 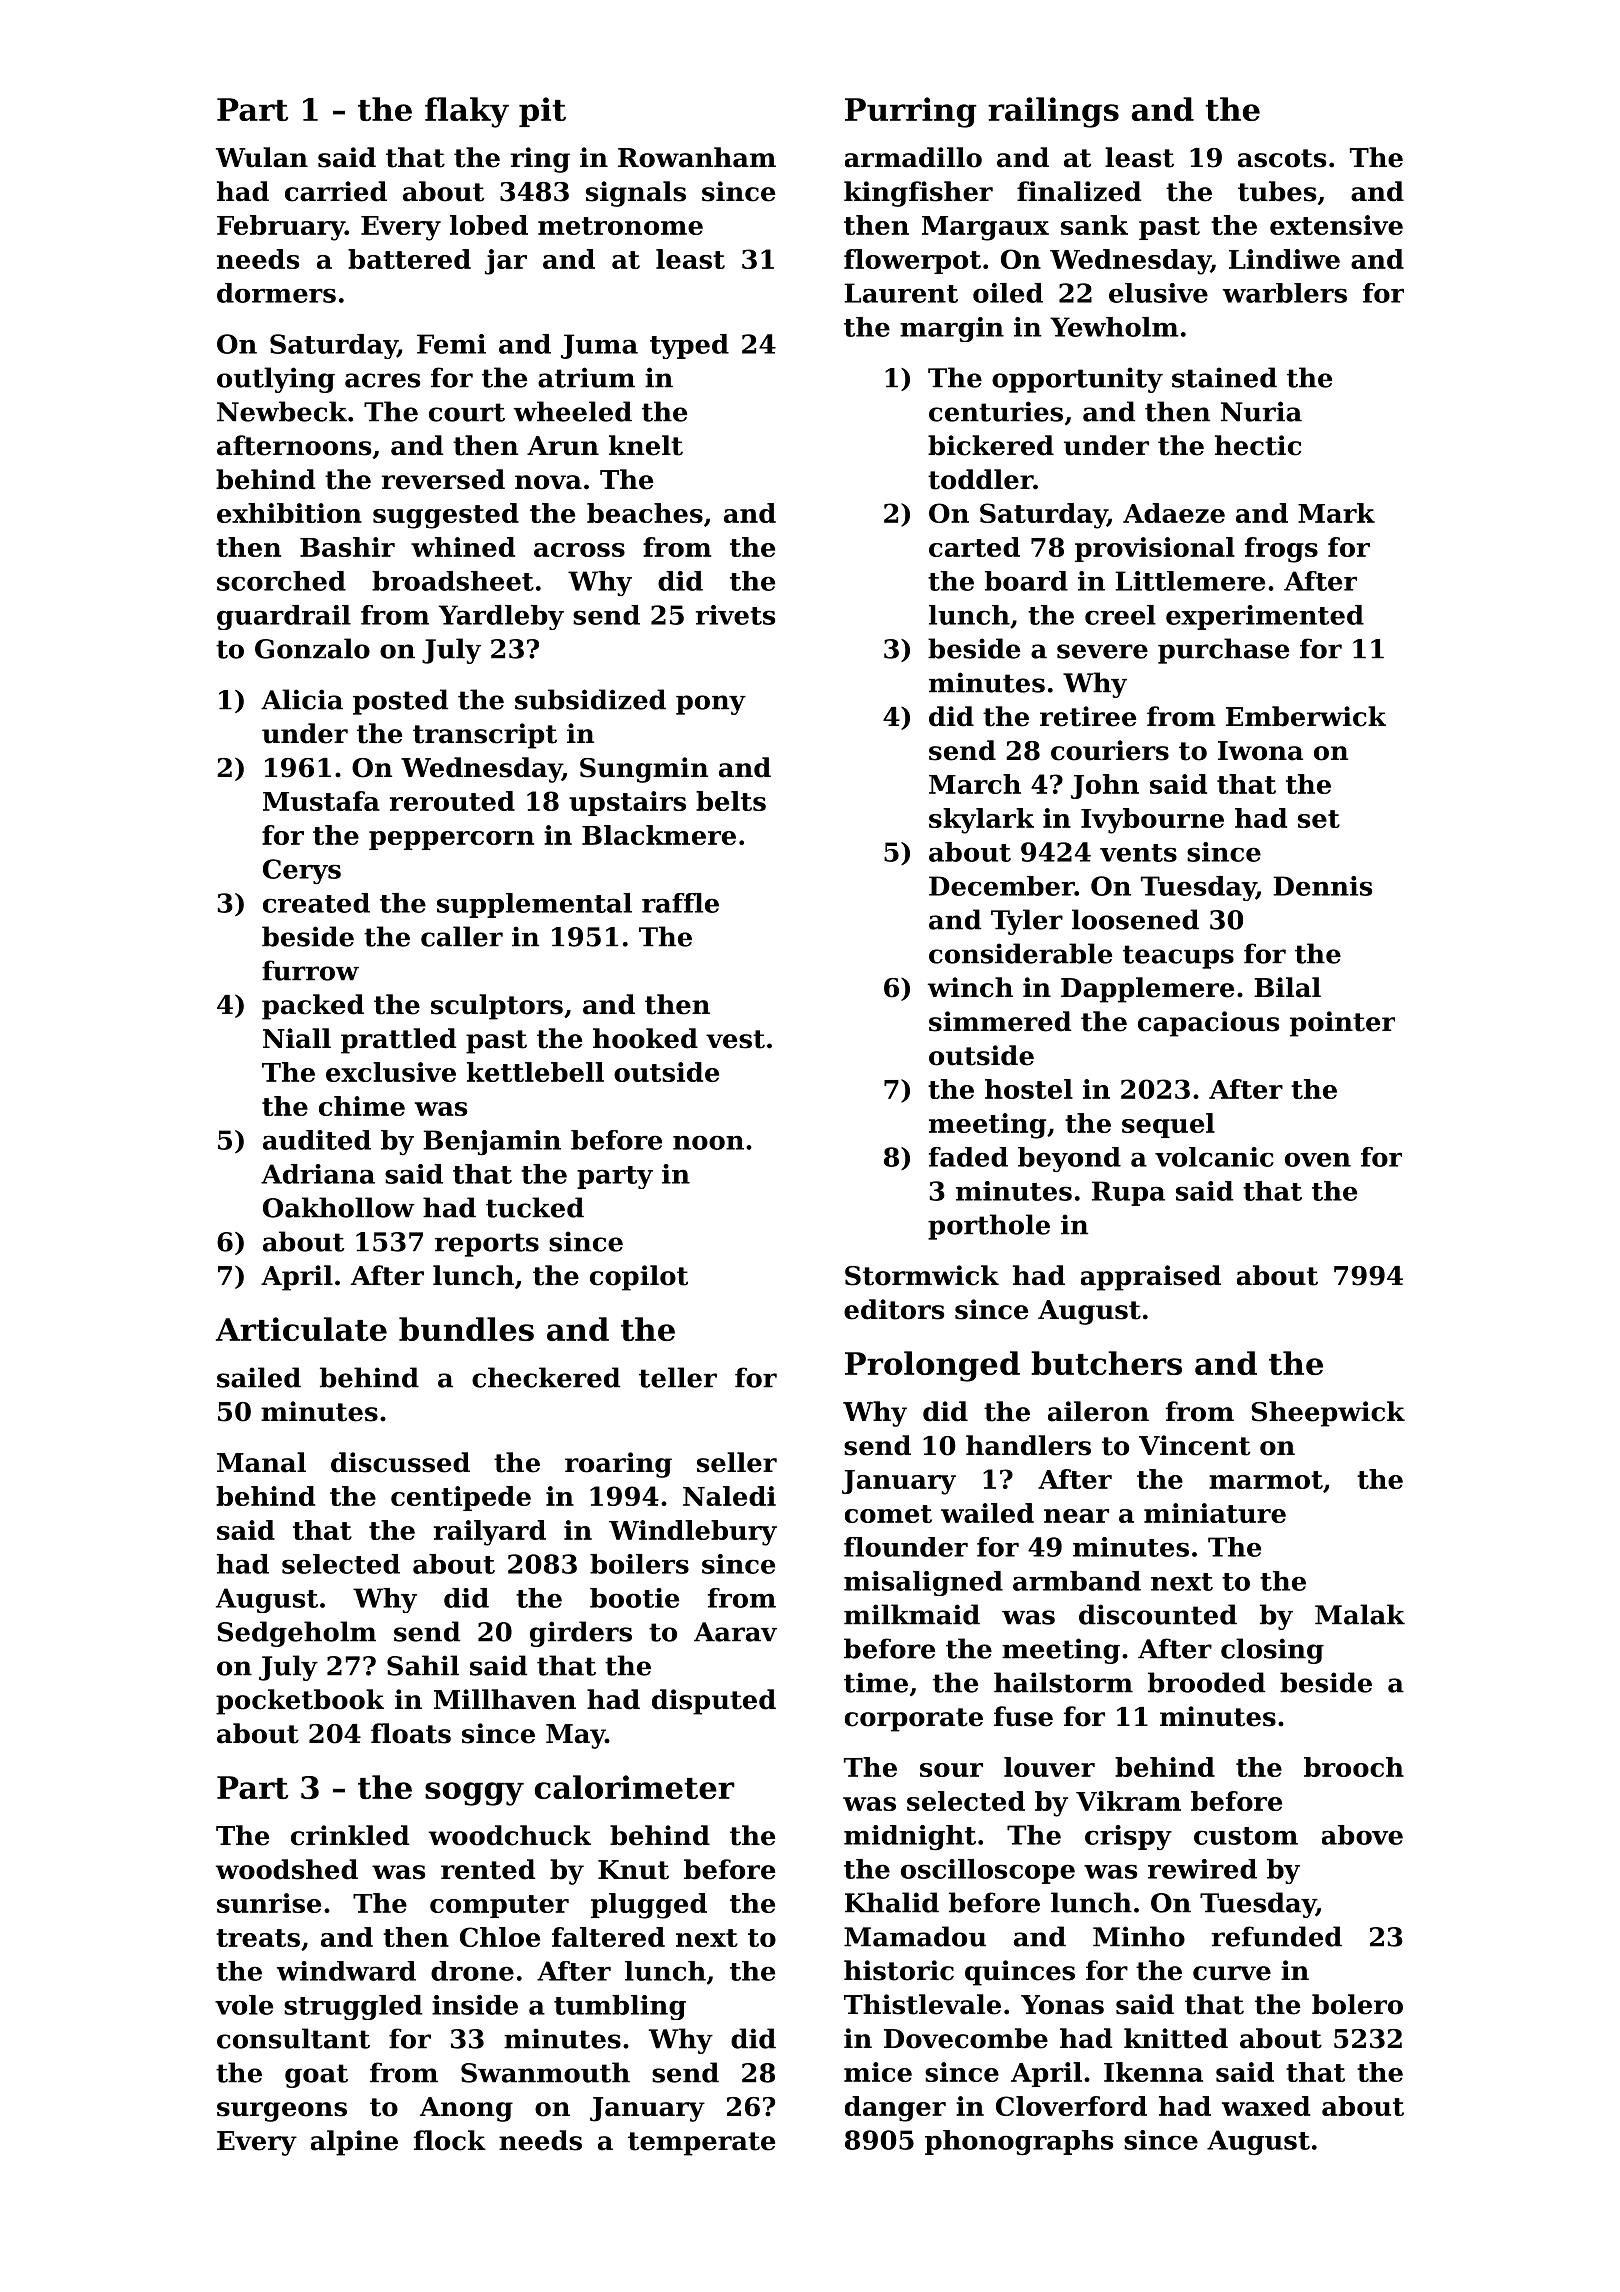 What do you see at coordinates (620, 2007) in the screenshot?
I see `tumbling` at bounding box center [620, 2007].
